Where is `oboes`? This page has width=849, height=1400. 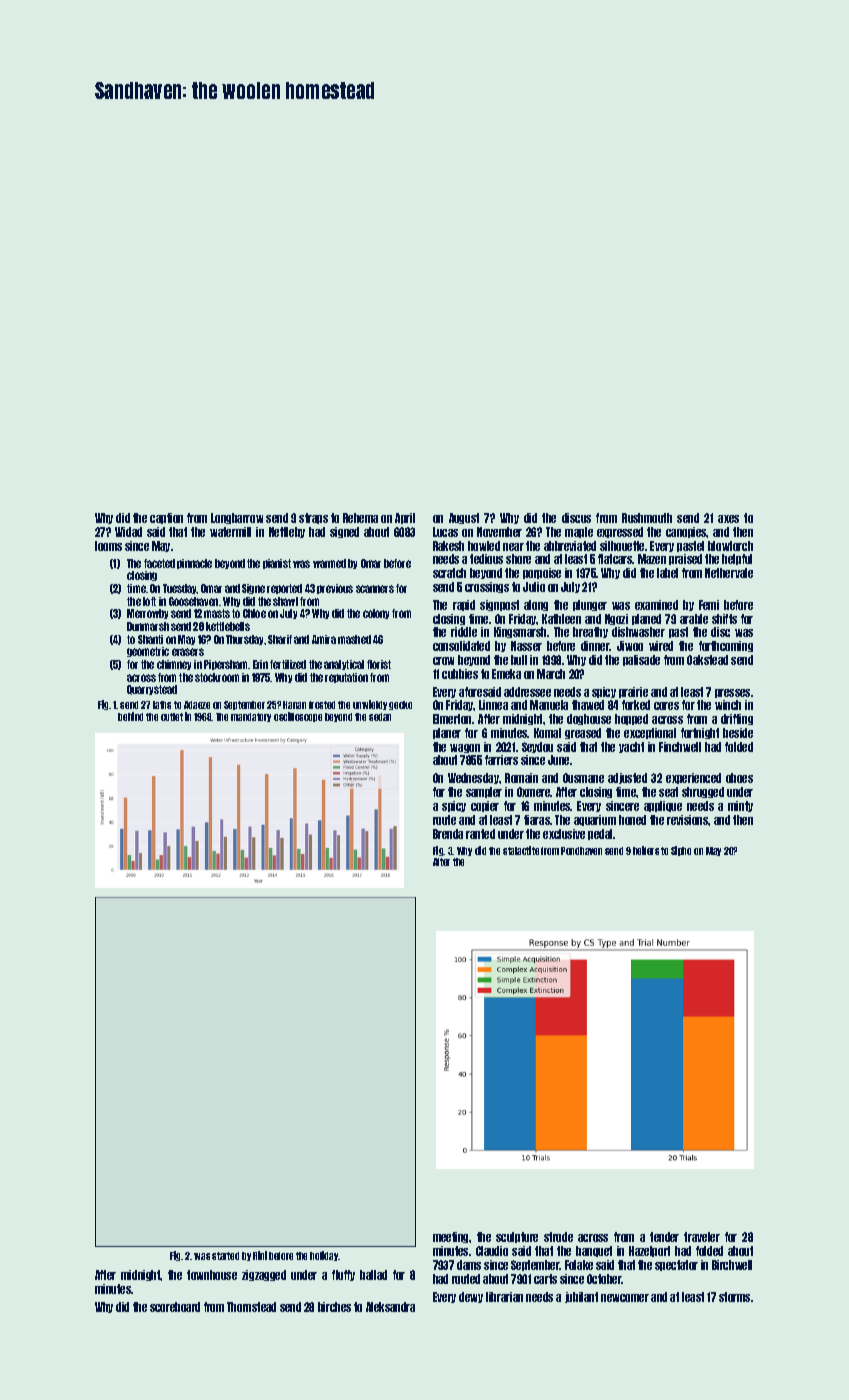
oboes is located at coordinates (739, 778).
